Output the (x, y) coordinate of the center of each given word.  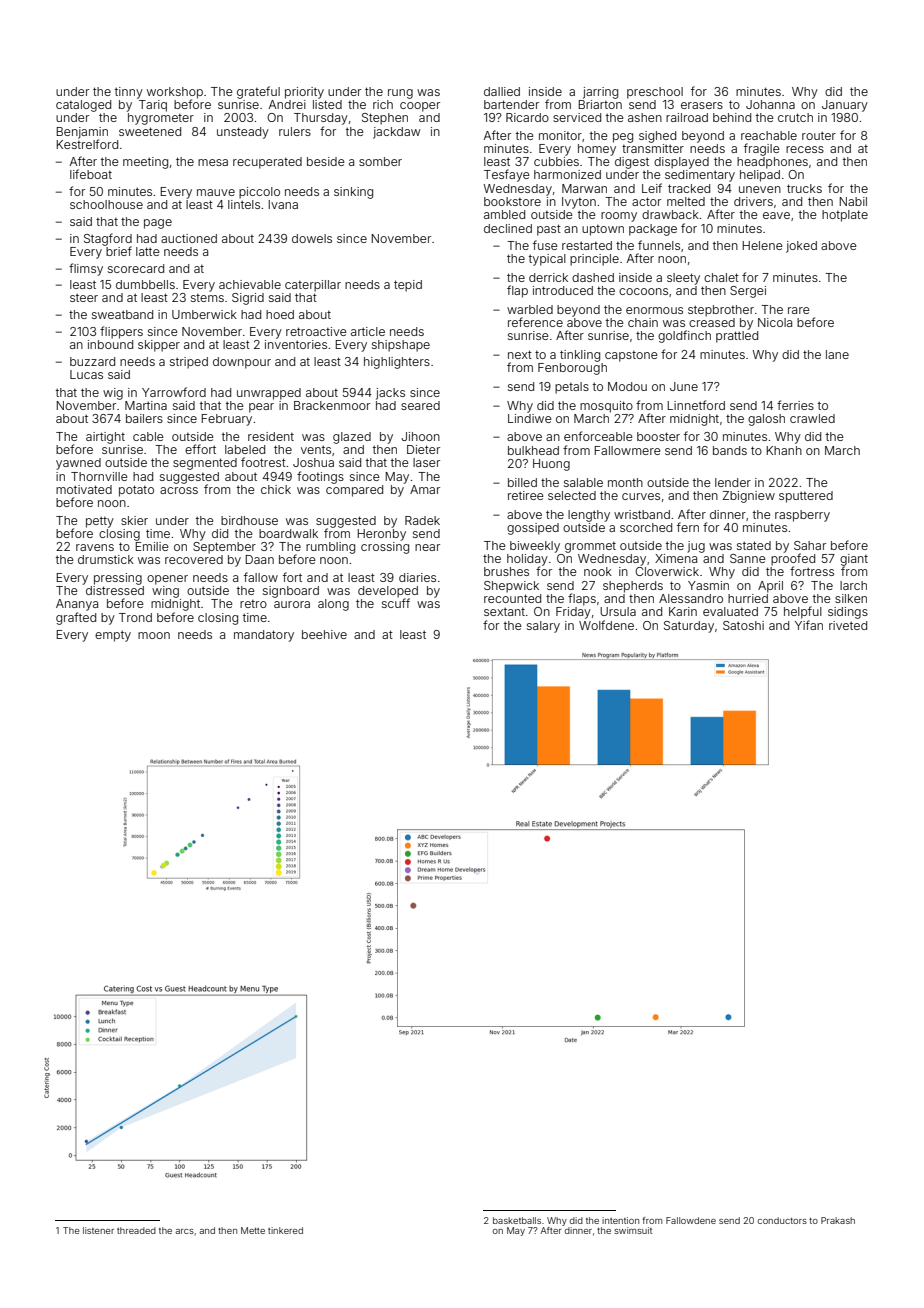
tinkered (285, 1230)
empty (113, 636)
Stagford (108, 239)
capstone (631, 356)
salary (543, 627)
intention (620, 1220)
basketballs (517, 1220)
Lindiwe (530, 418)
